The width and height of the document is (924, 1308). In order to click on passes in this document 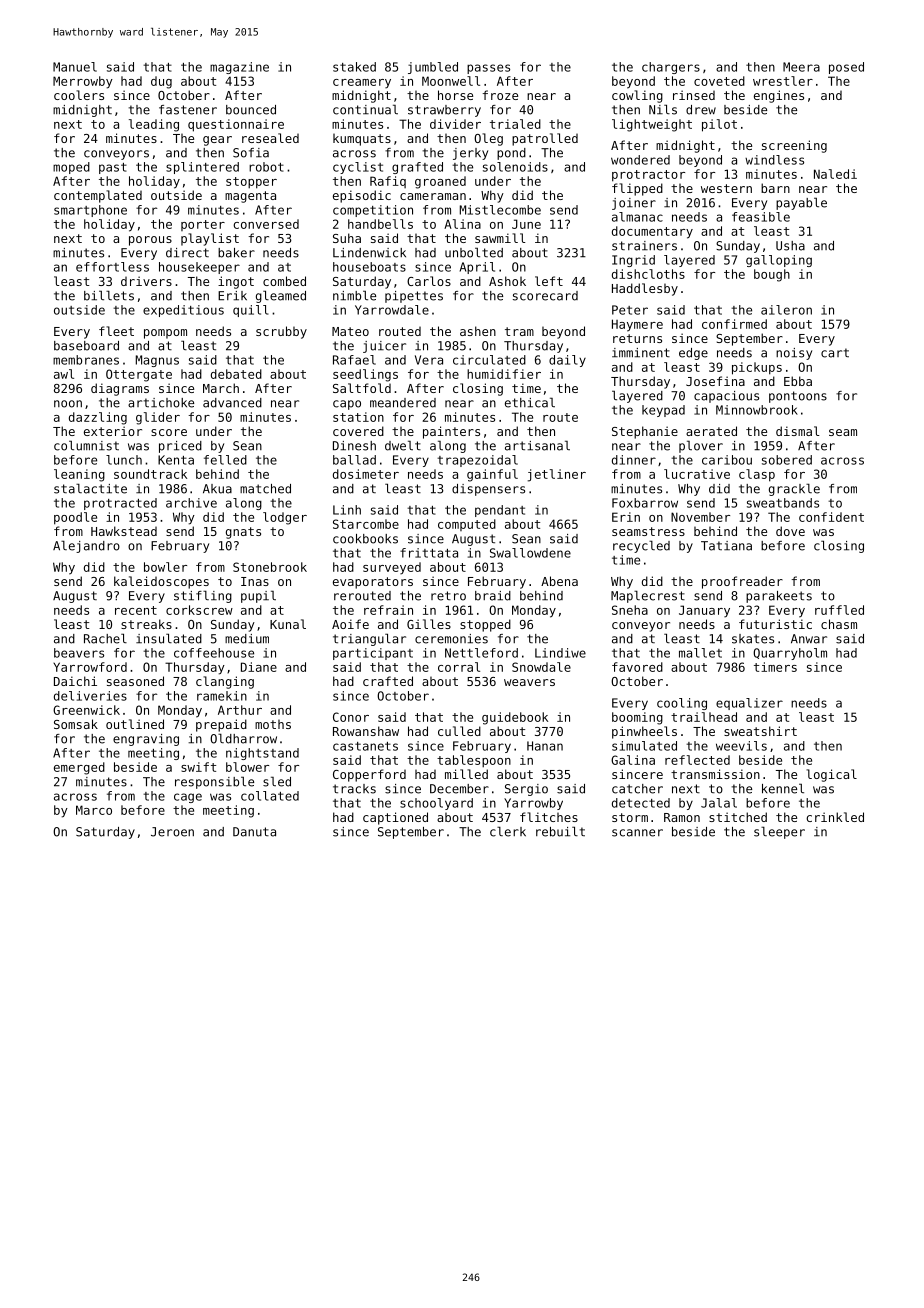, I will do `click(488, 69)`.
